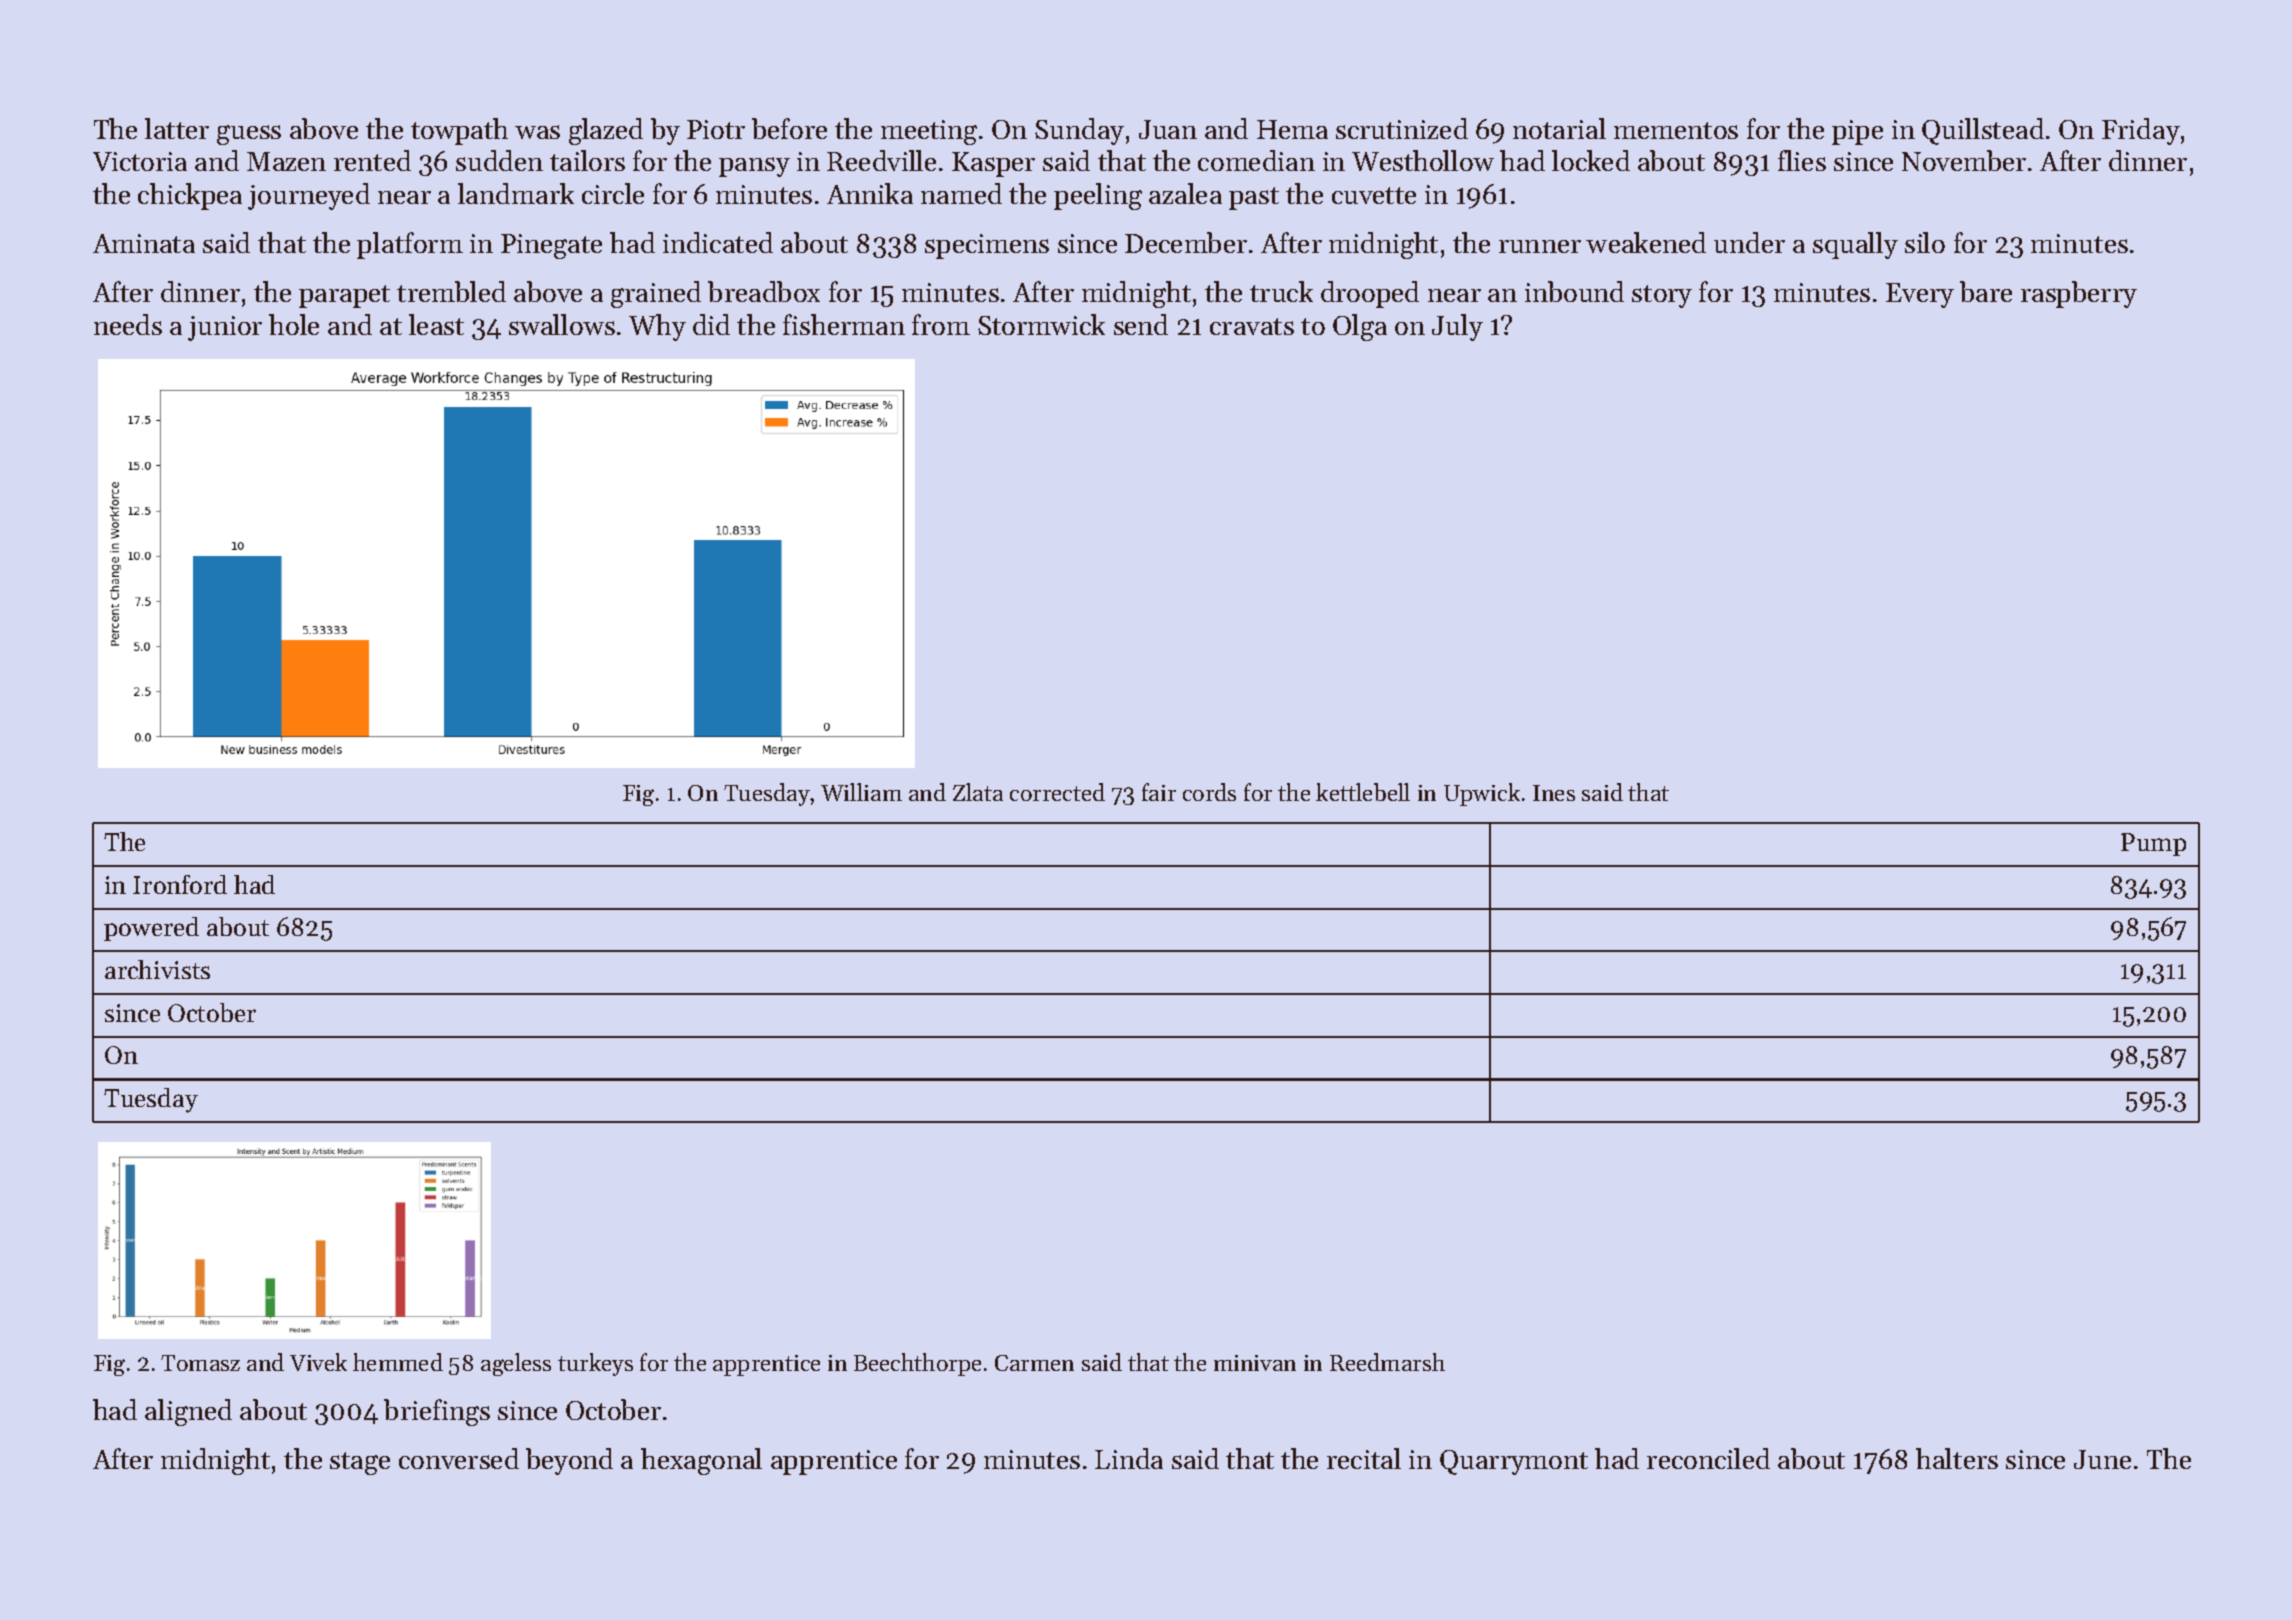 This screenshot has height=1620, width=2292. I want to click on William, so click(861, 792).
